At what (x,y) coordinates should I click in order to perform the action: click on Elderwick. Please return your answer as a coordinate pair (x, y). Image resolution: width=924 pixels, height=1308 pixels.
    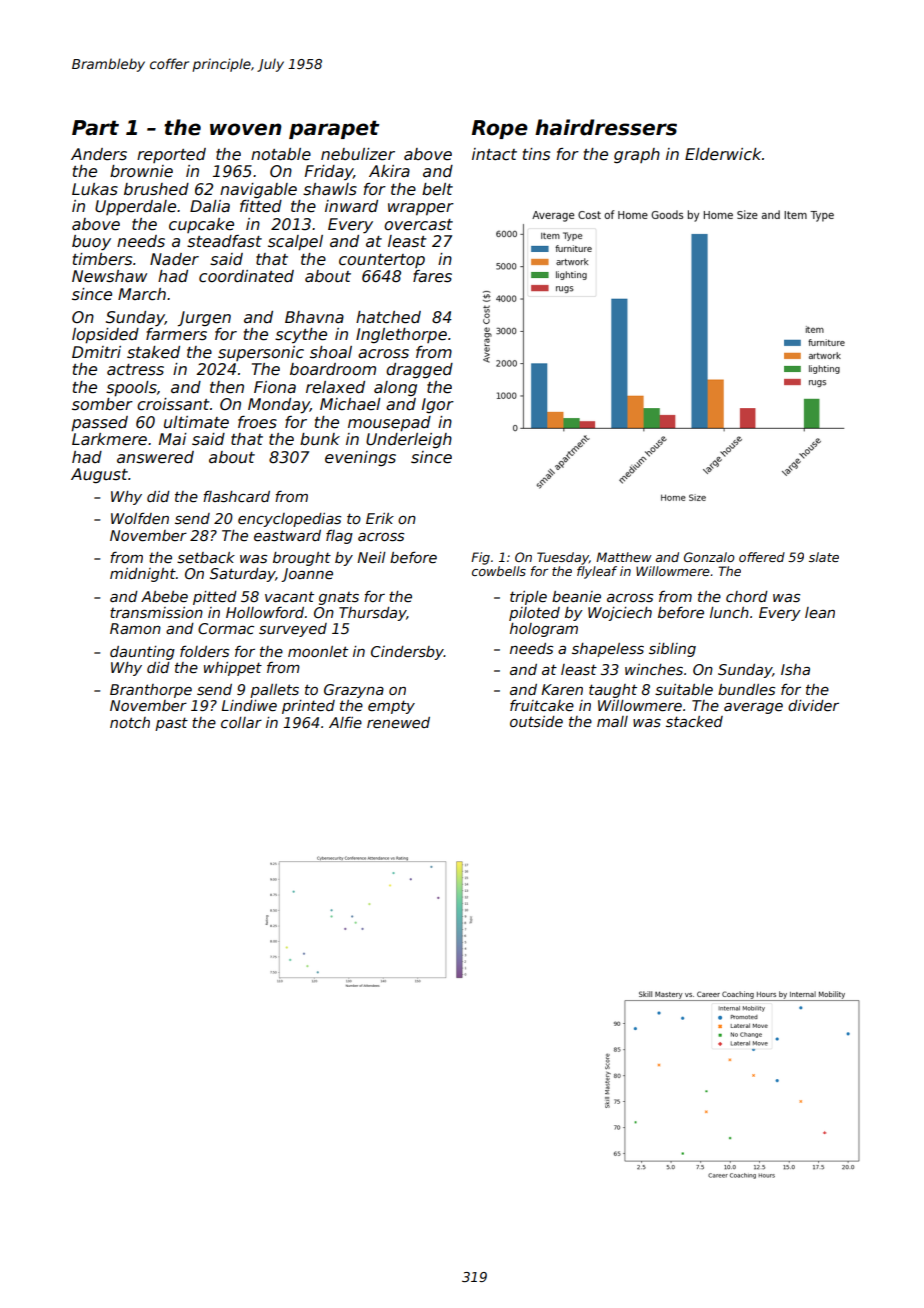
    Looking at the image, I should click on (723, 154).
